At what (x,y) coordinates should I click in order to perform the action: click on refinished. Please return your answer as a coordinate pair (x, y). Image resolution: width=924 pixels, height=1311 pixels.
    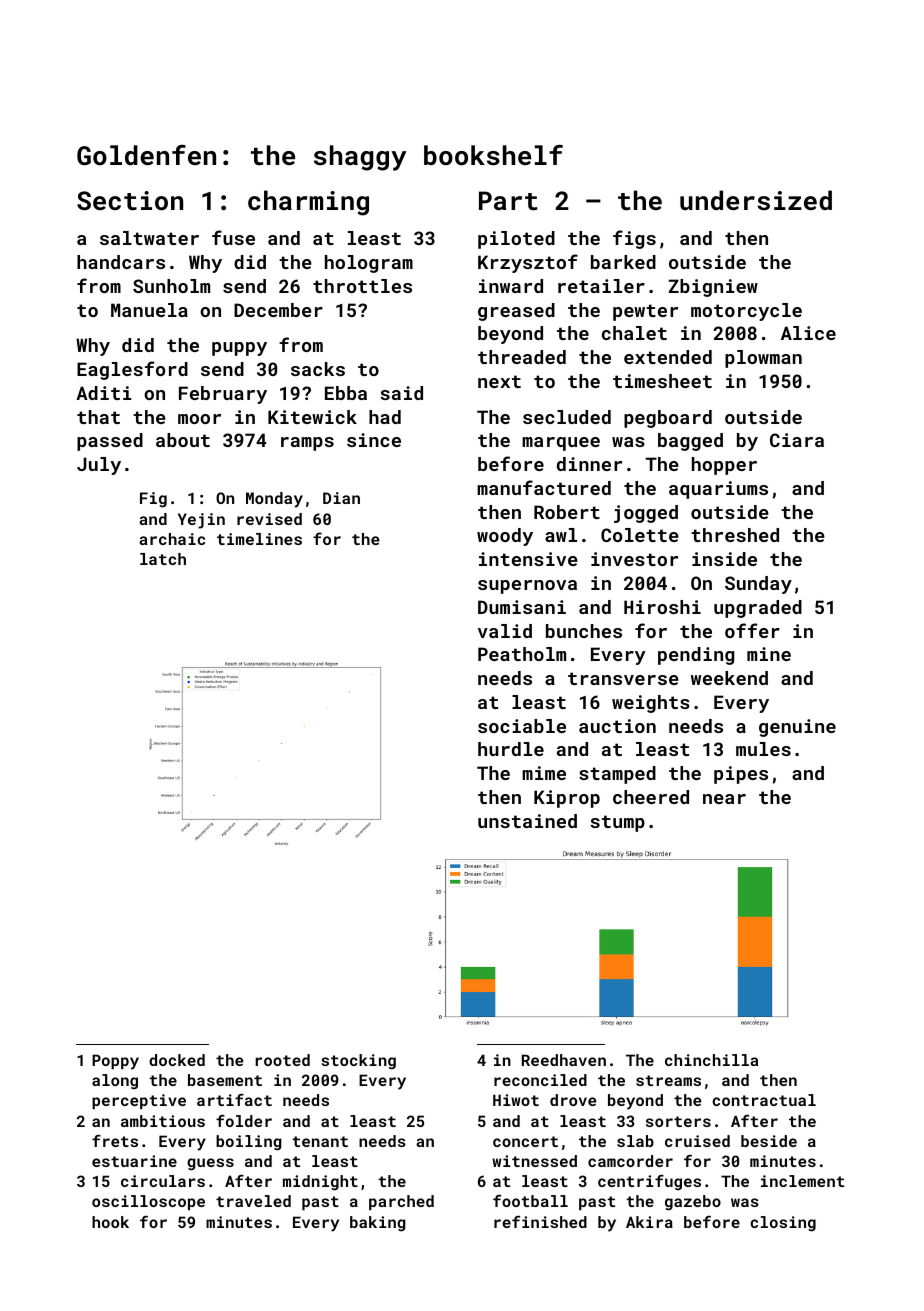
    Looking at the image, I should click on (540, 1221).
